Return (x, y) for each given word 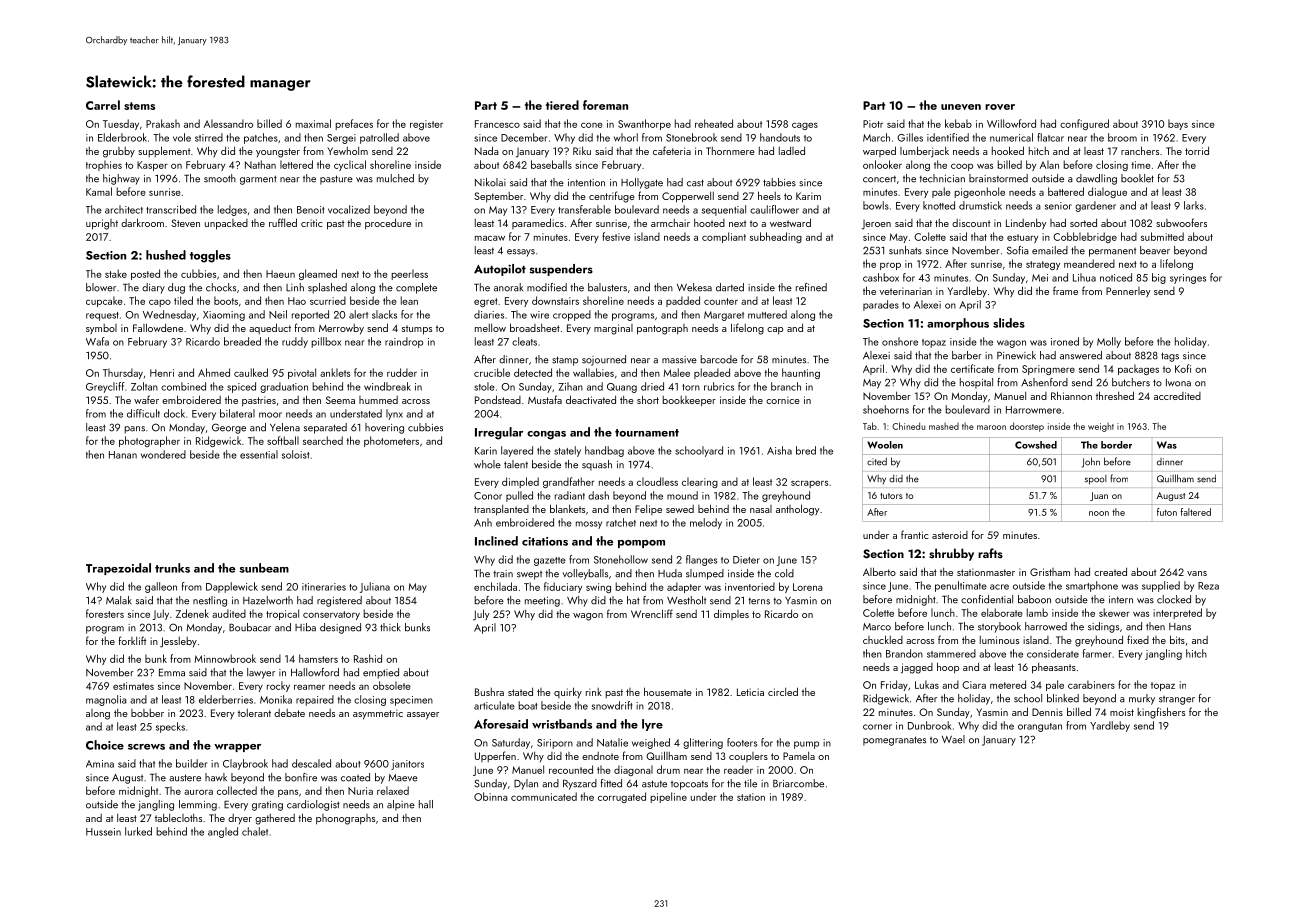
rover (1000, 107)
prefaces (354, 124)
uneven (961, 107)
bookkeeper (689, 401)
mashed (944, 426)
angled (223, 832)
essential (259, 454)
